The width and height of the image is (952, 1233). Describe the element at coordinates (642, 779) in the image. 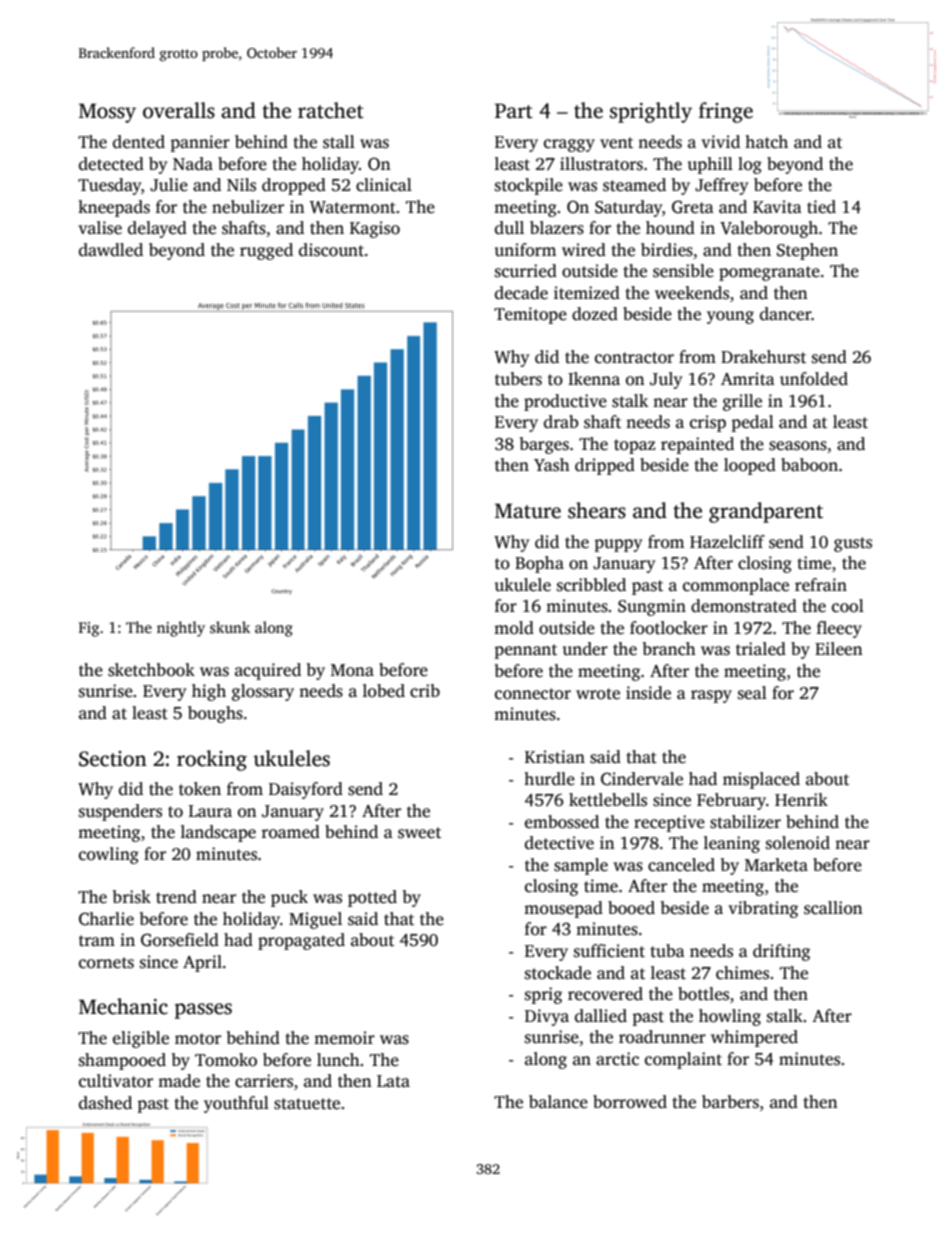

I see `Cindervale` at that location.
